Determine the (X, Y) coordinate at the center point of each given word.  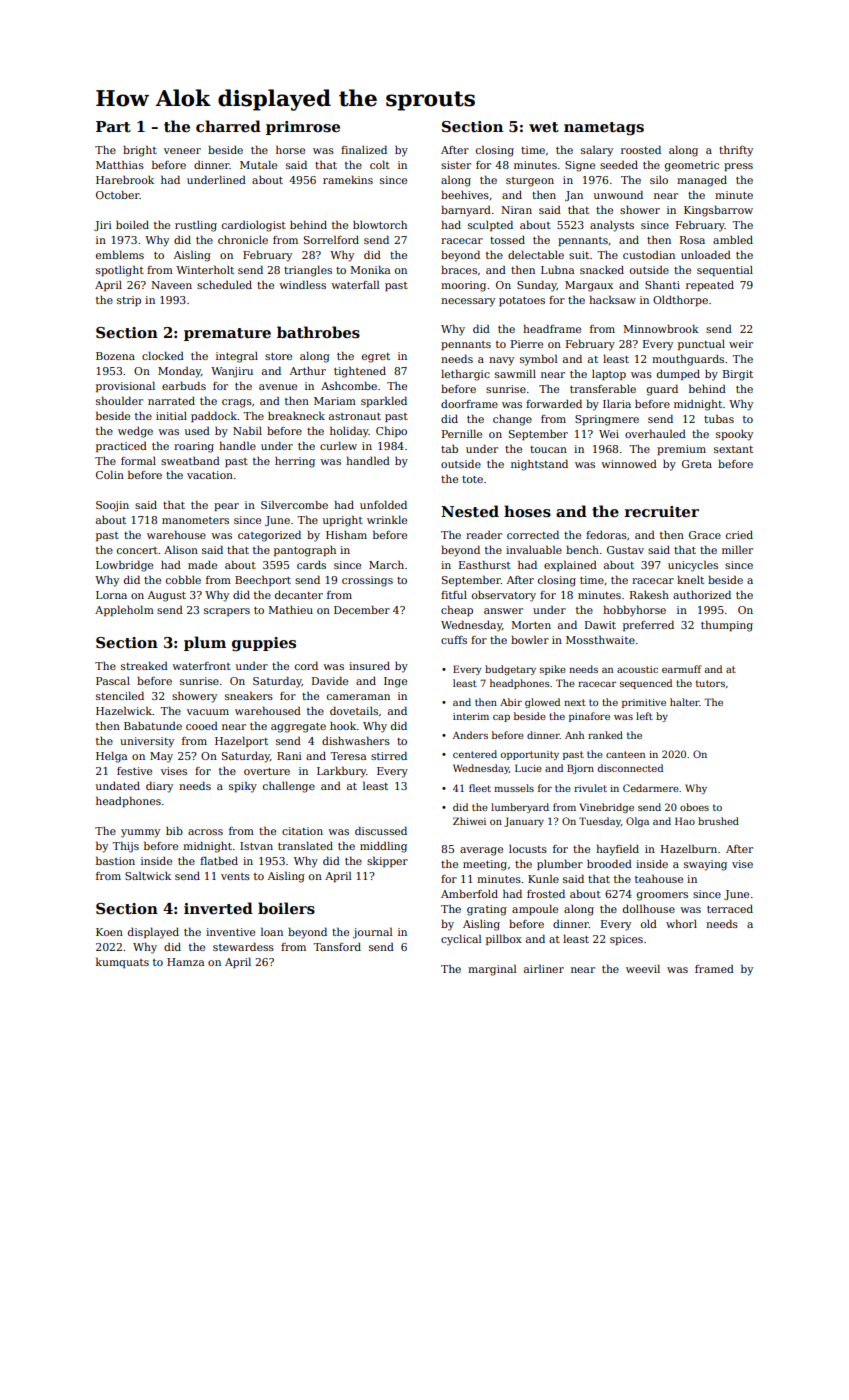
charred (228, 126)
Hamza (186, 962)
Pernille (462, 433)
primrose (303, 128)
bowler (530, 639)
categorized (269, 536)
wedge (135, 432)
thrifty (736, 151)
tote (472, 479)
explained (570, 565)
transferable (603, 389)
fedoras (606, 535)
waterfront (201, 666)
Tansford (337, 947)
